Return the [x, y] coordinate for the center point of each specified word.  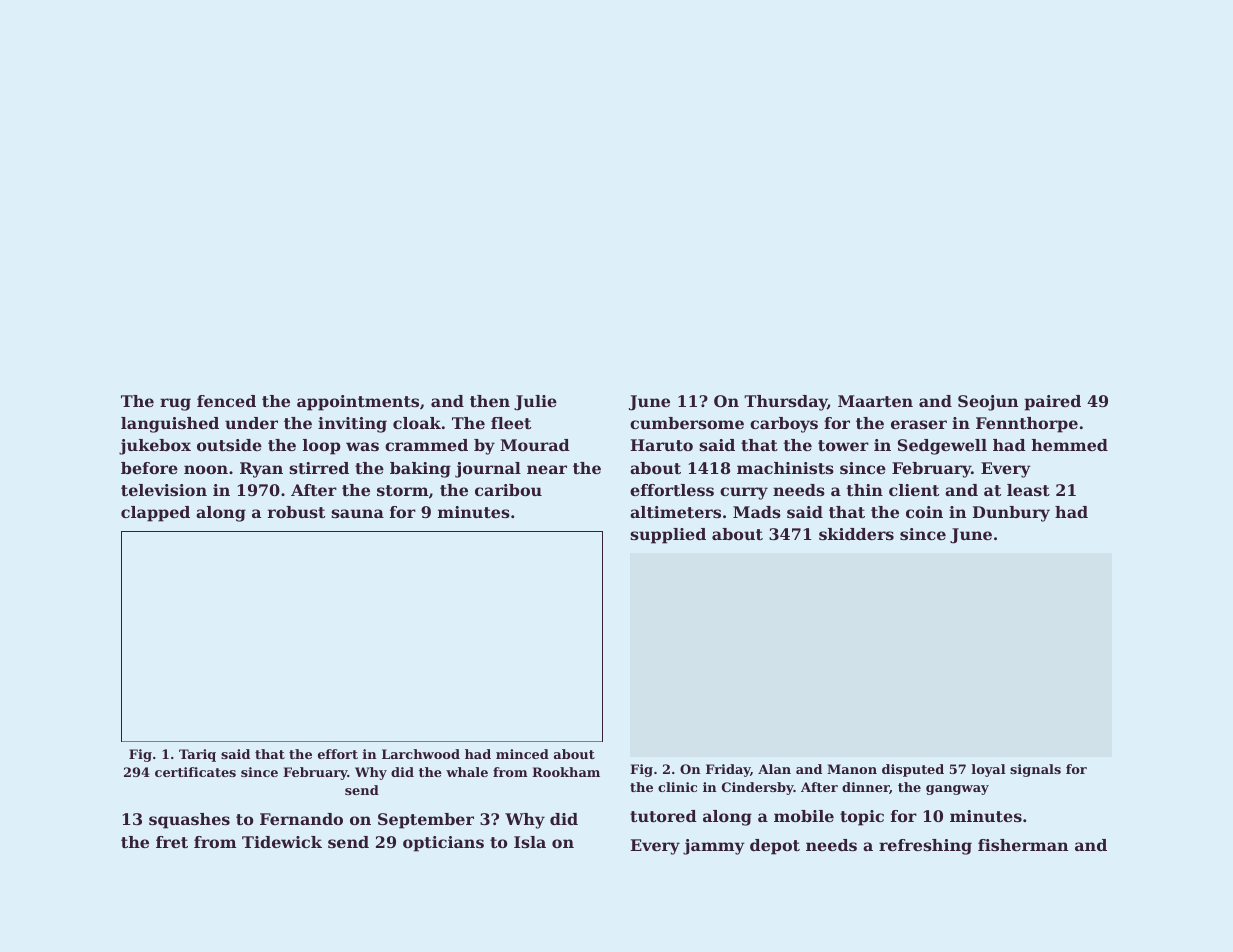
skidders [856, 534]
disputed [913, 770]
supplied [668, 536]
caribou [508, 490]
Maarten [875, 401]
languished [170, 425]
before [149, 468]
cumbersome [687, 423]
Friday [728, 770]
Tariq [197, 755]
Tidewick [282, 842]
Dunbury [1011, 514]
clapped [155, 514]
